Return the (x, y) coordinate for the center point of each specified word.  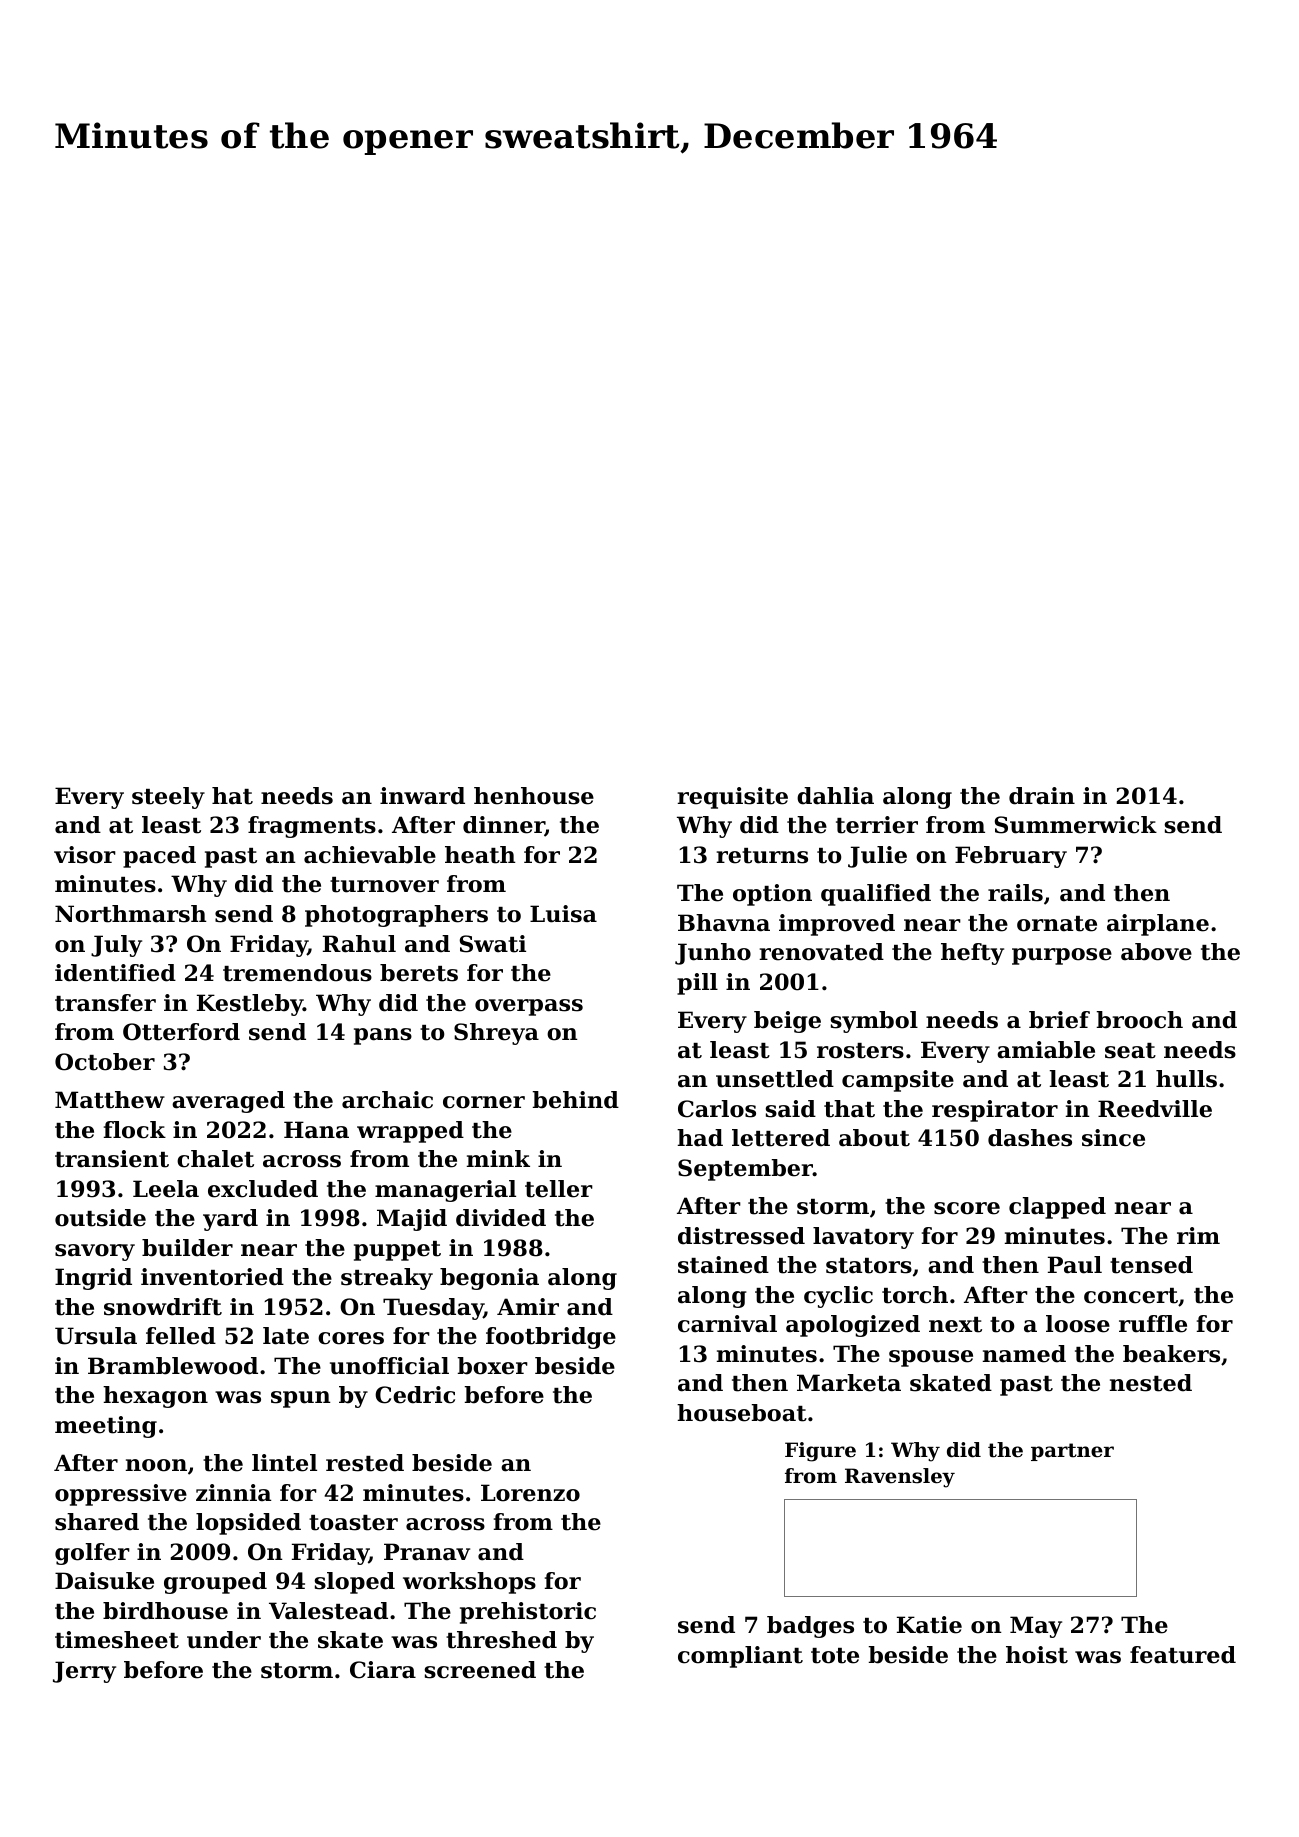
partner (1072, 1452)
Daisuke (104, 1581)
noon (156, 1465)
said (790, 1109)
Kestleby (250, 1005)
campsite (898, 1081)
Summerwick (1076, 825)
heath (480, 855)
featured (1183, 1655)
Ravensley (900, 1478)
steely (168, 798)
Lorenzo (530, 1493)
